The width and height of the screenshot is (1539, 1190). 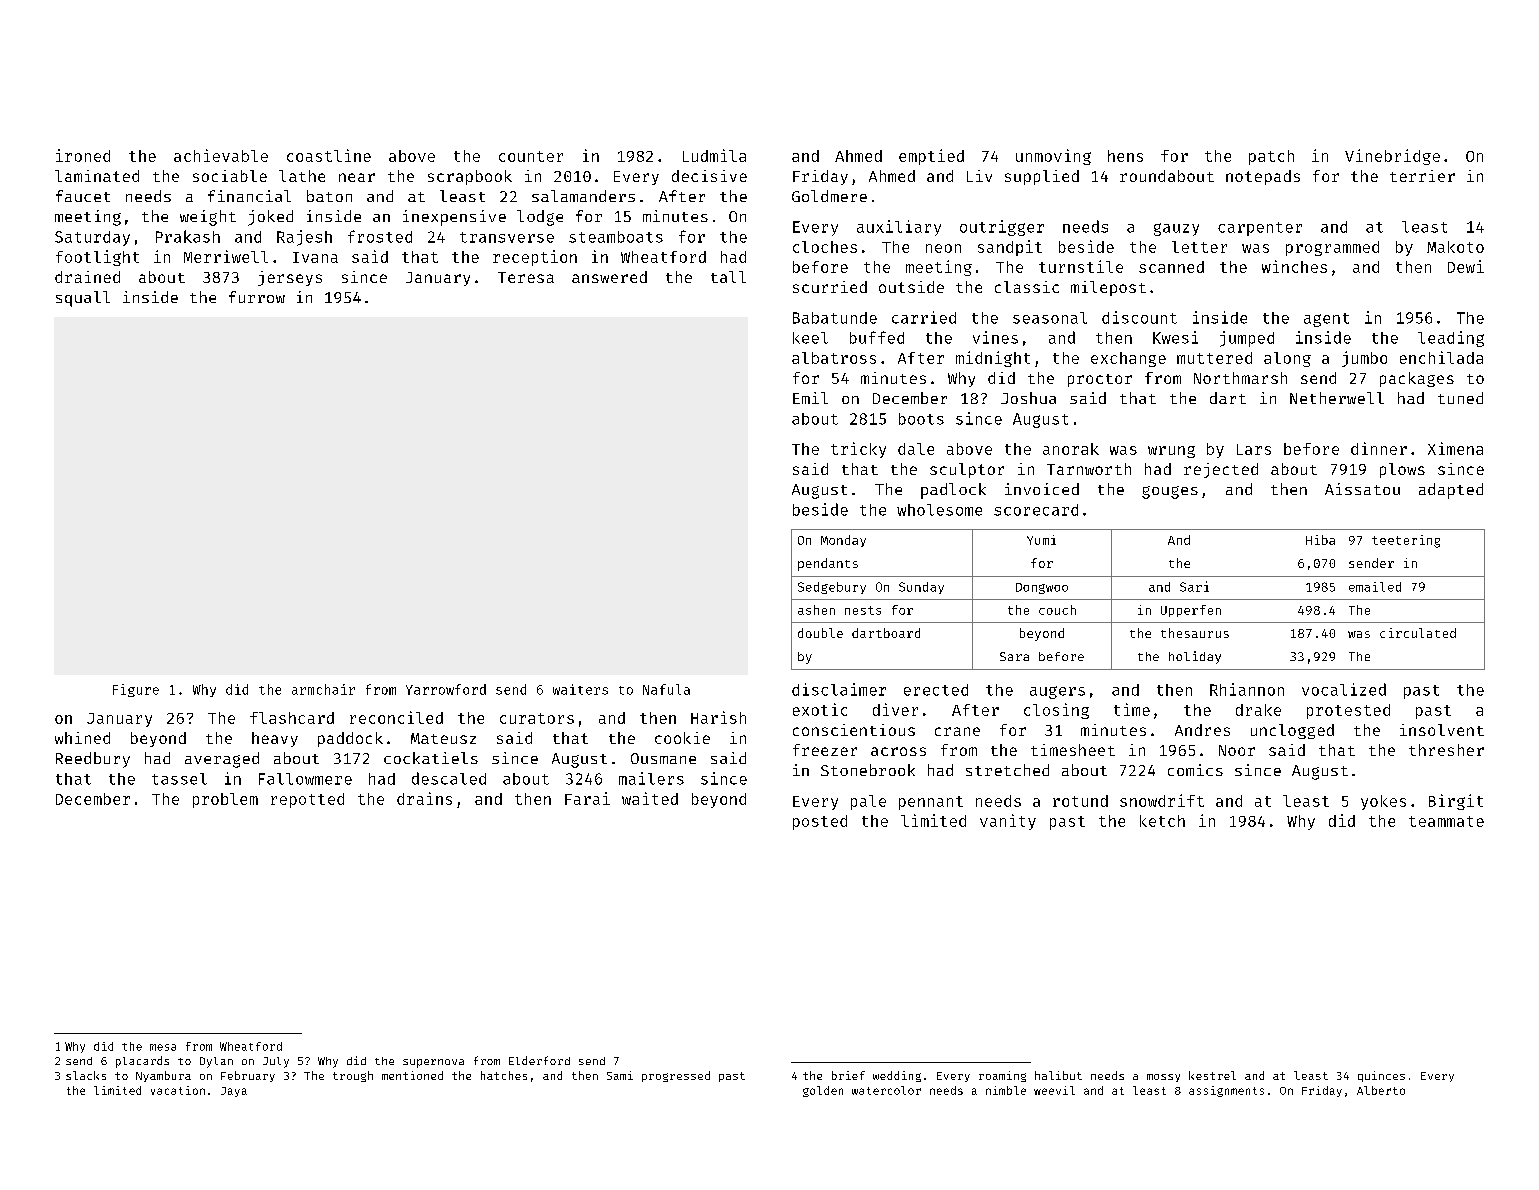 I want to click on golden, so click(x=823, y=1091).
